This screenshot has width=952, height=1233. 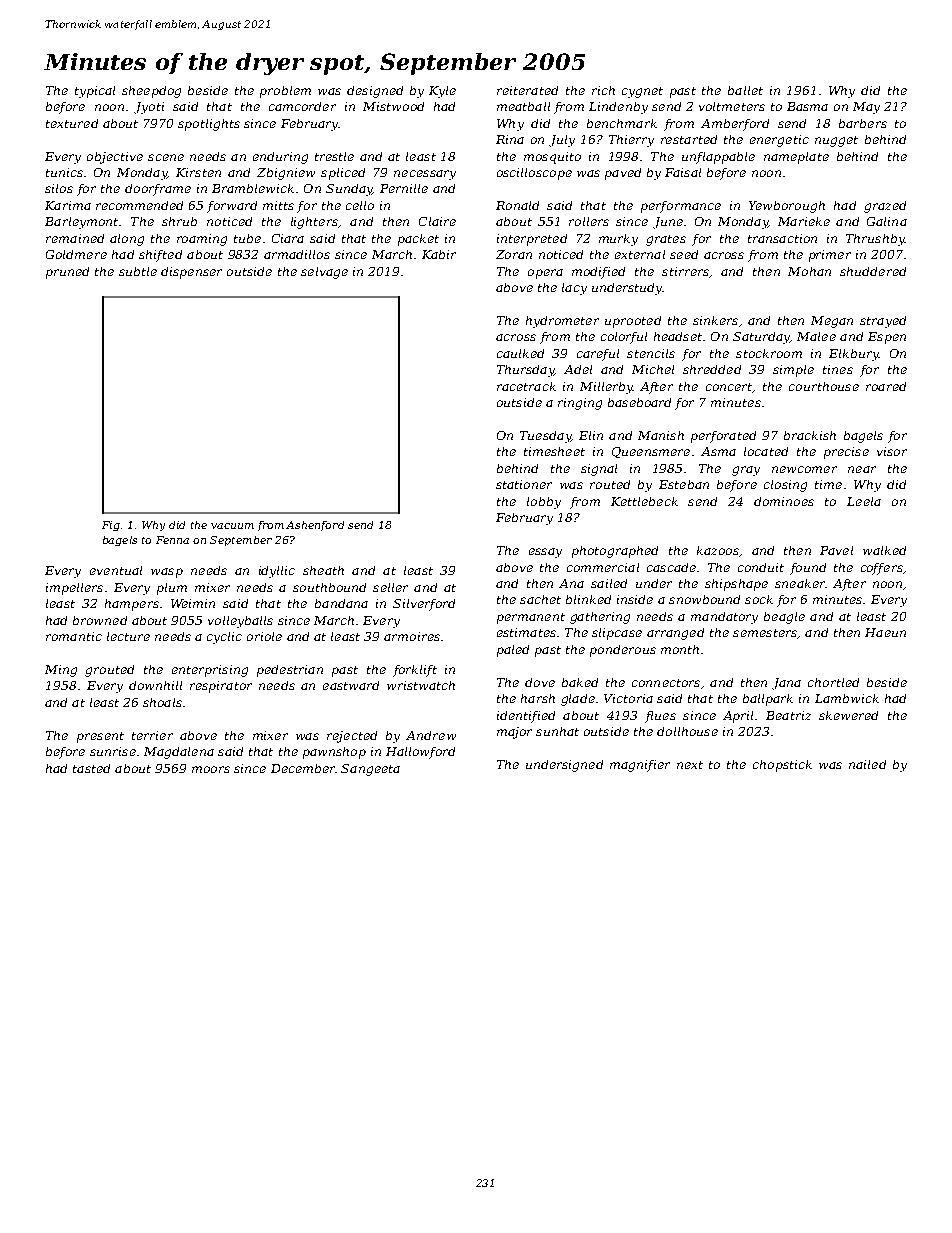 I want to click on shoals, so click(x=162, y=702).
